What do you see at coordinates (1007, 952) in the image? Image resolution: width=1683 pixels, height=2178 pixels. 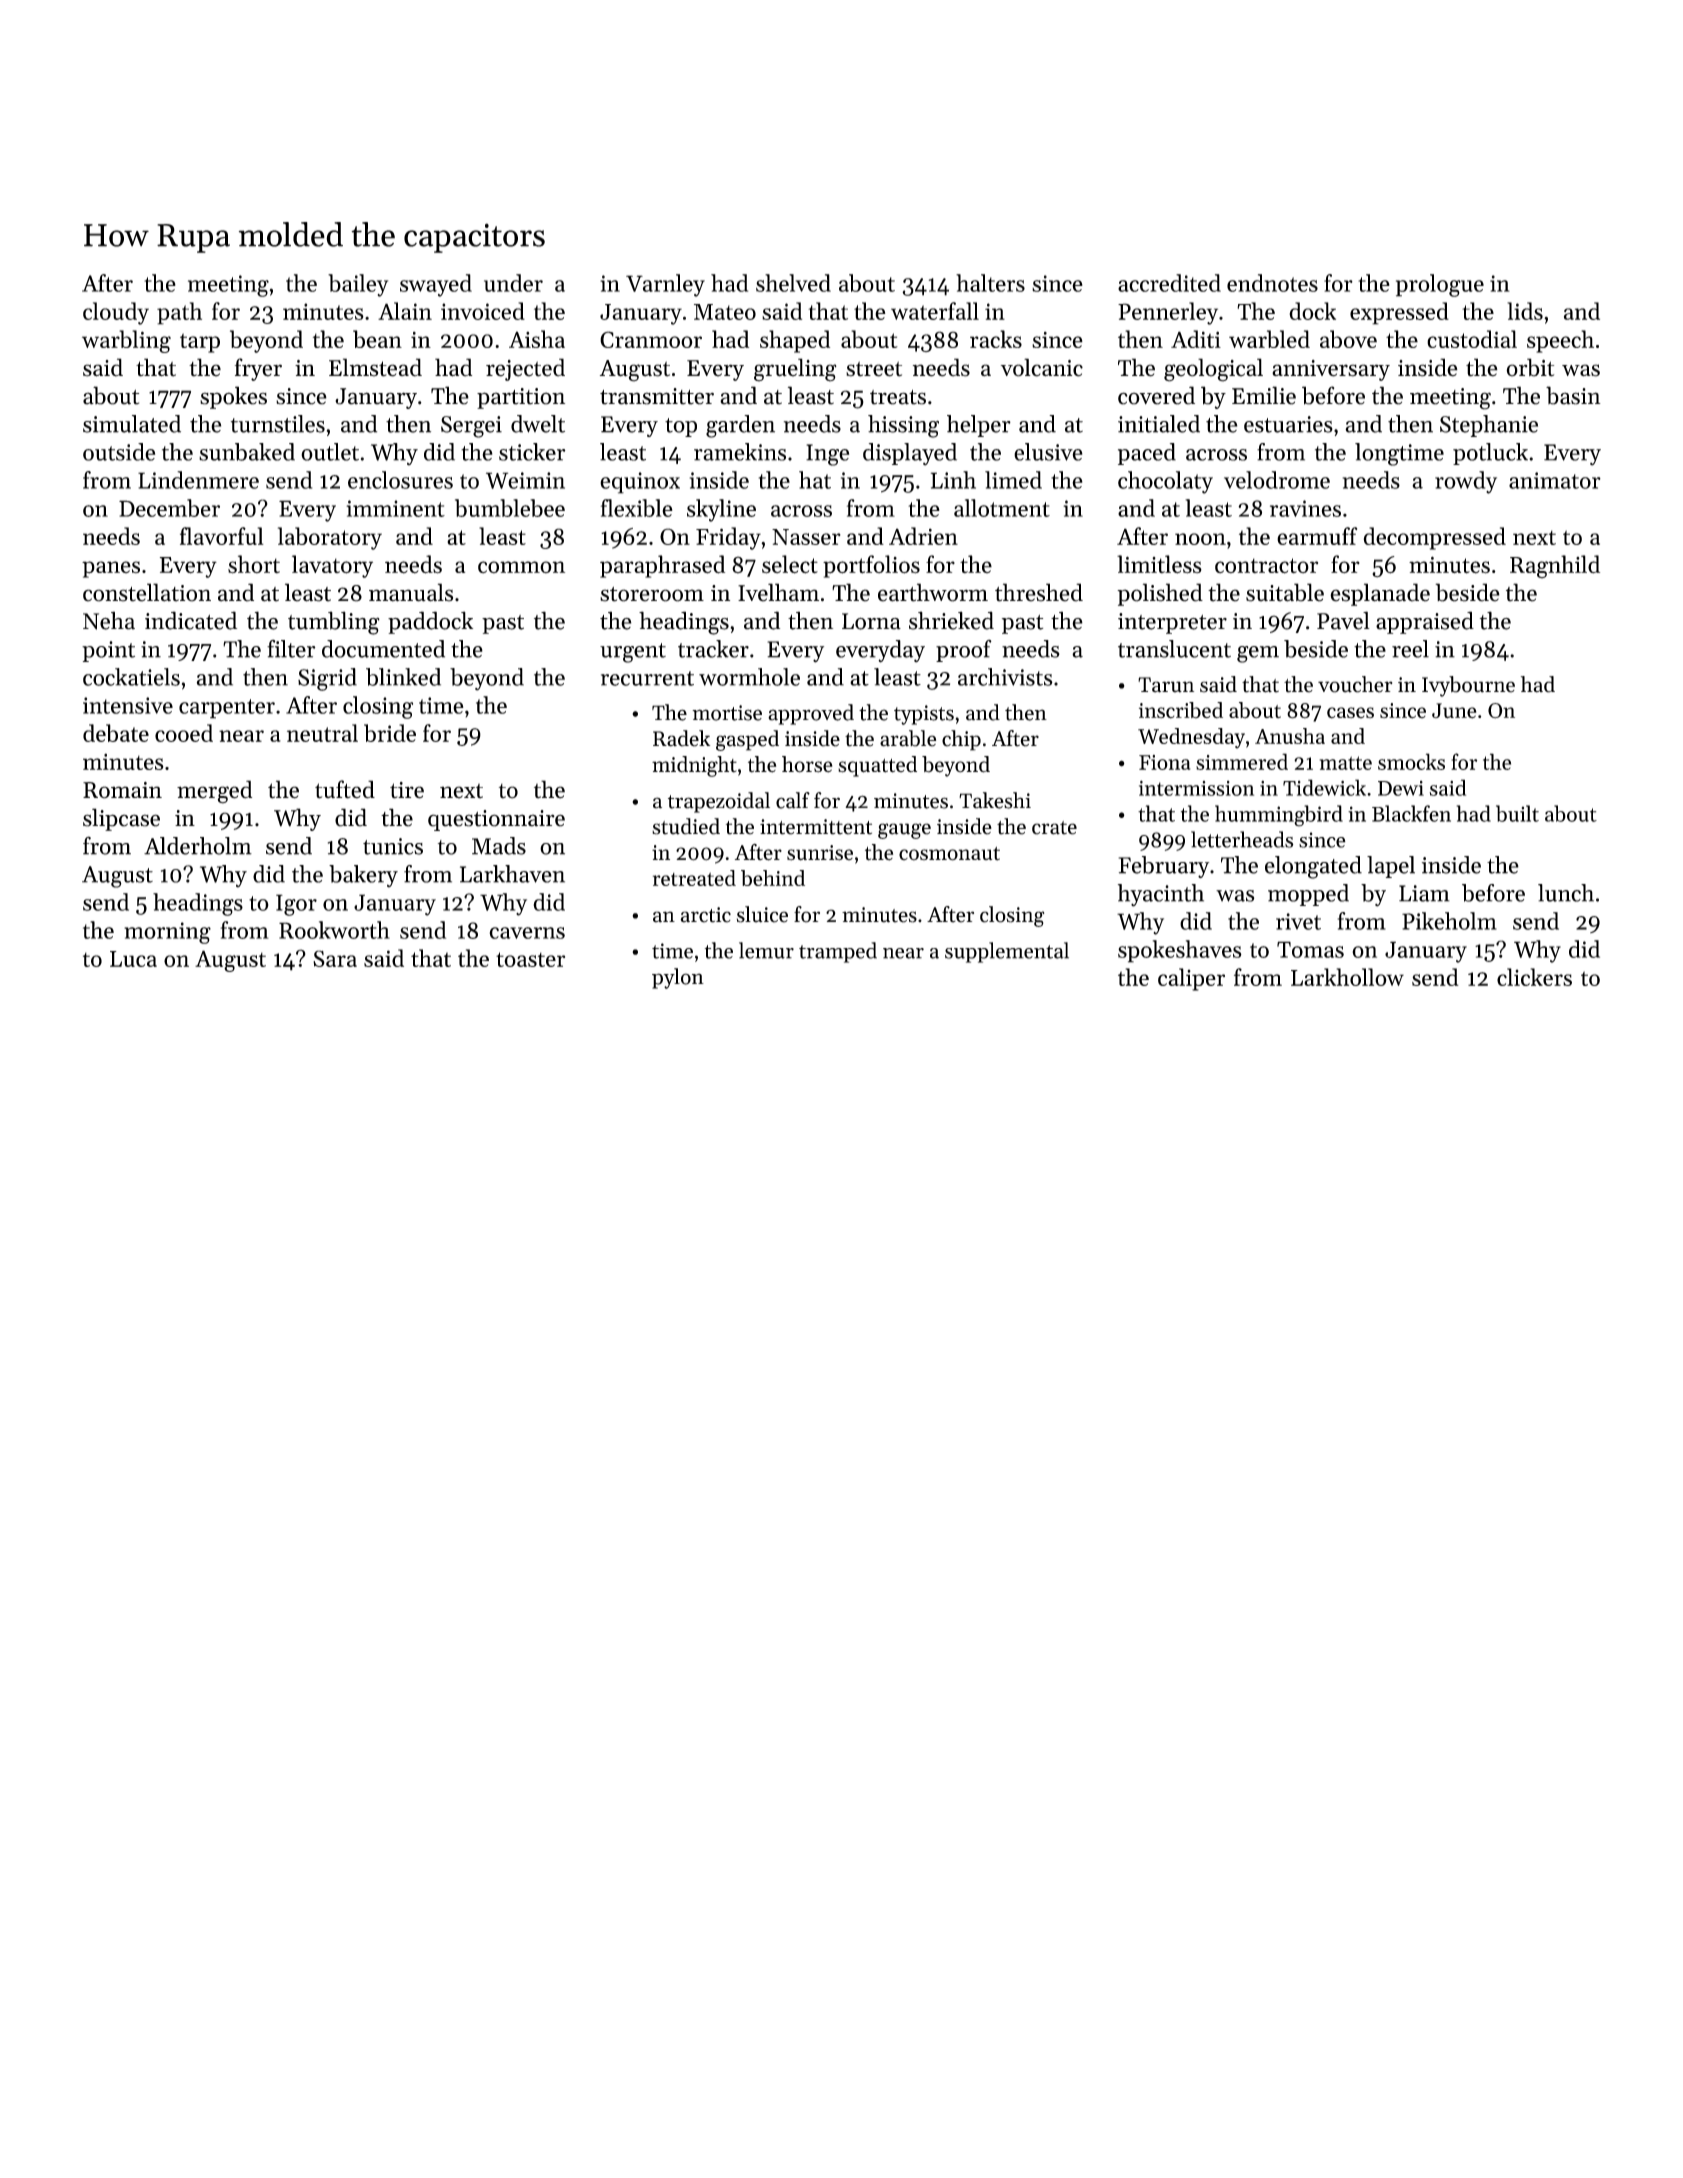 I see `supplemental` at bounding box center [1007, 952].
